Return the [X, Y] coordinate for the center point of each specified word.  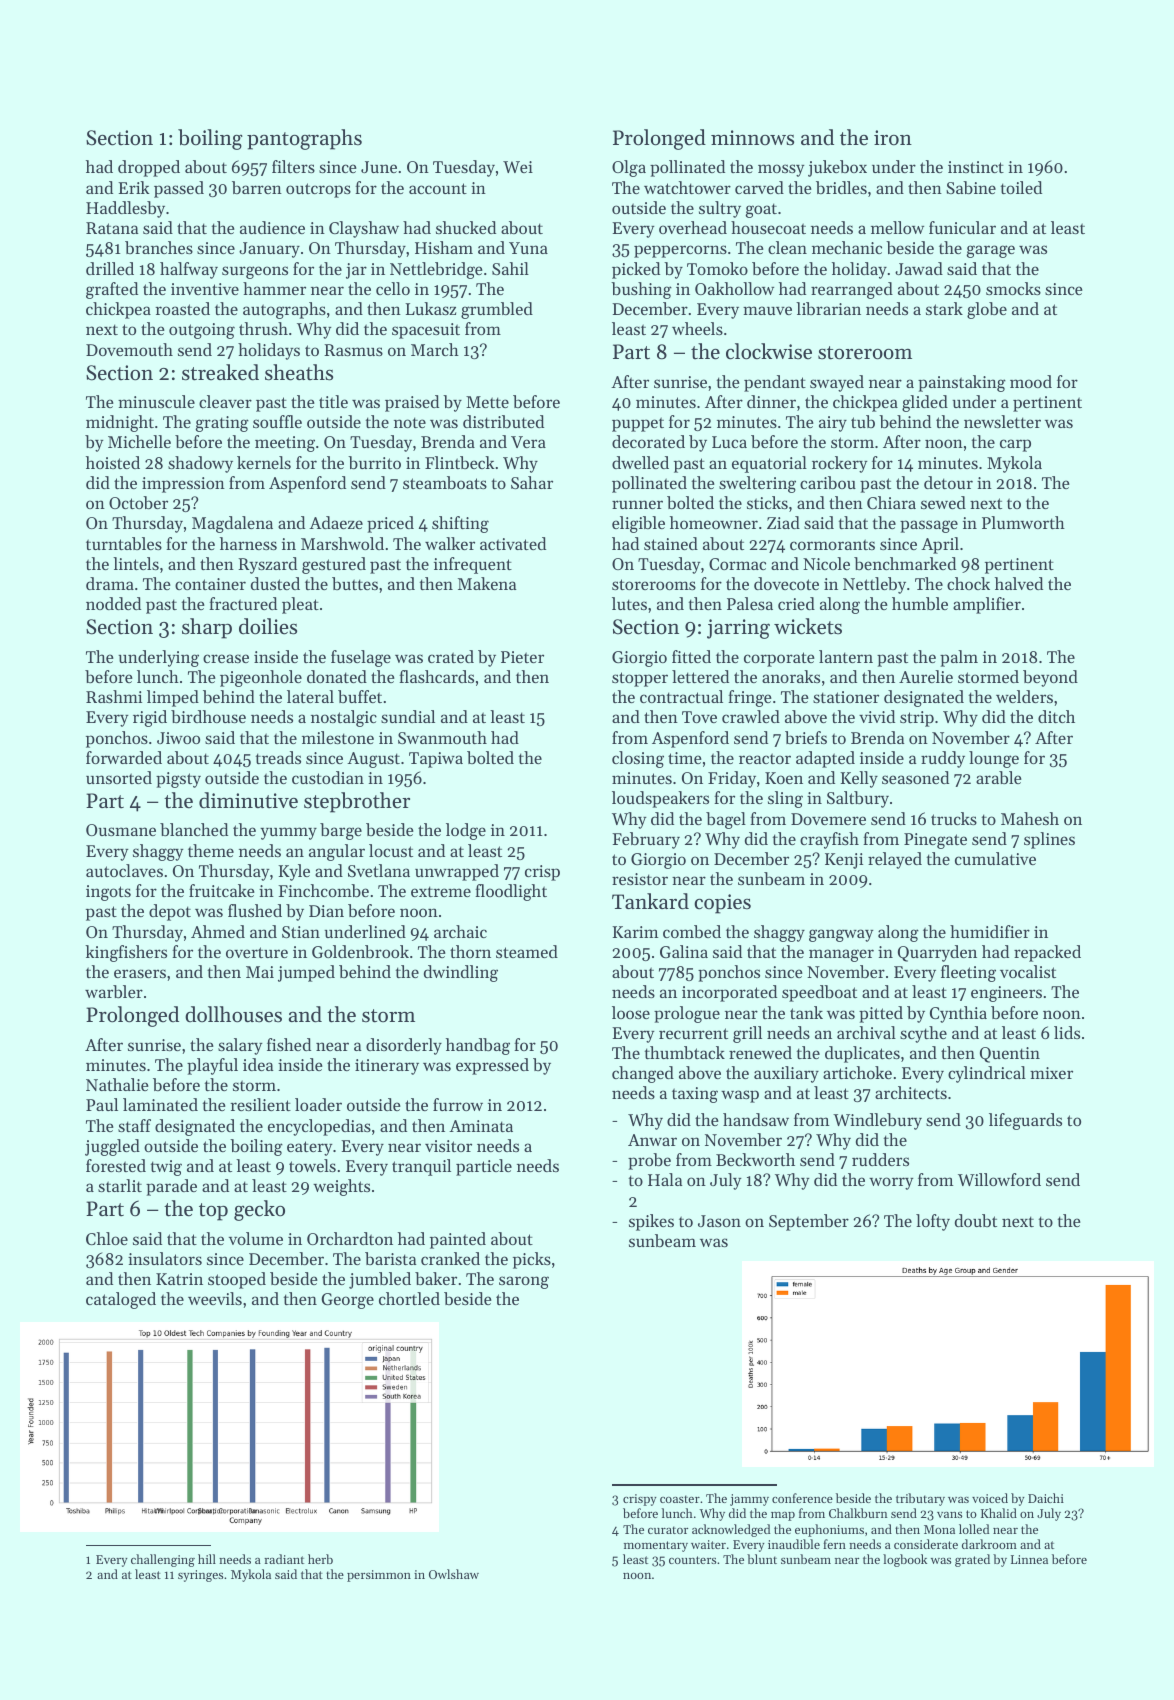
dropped [149, 168]
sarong [524, 1282]
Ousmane [121, 830]
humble [920, 603]
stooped [237, 1280]
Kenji [844, 861]
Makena [487, 583]
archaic [460, 931]
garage [991, 251]
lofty [933, 1222]
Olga [629, 168]
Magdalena [232, 524]
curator [668, 1530]
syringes [200, 1576]
